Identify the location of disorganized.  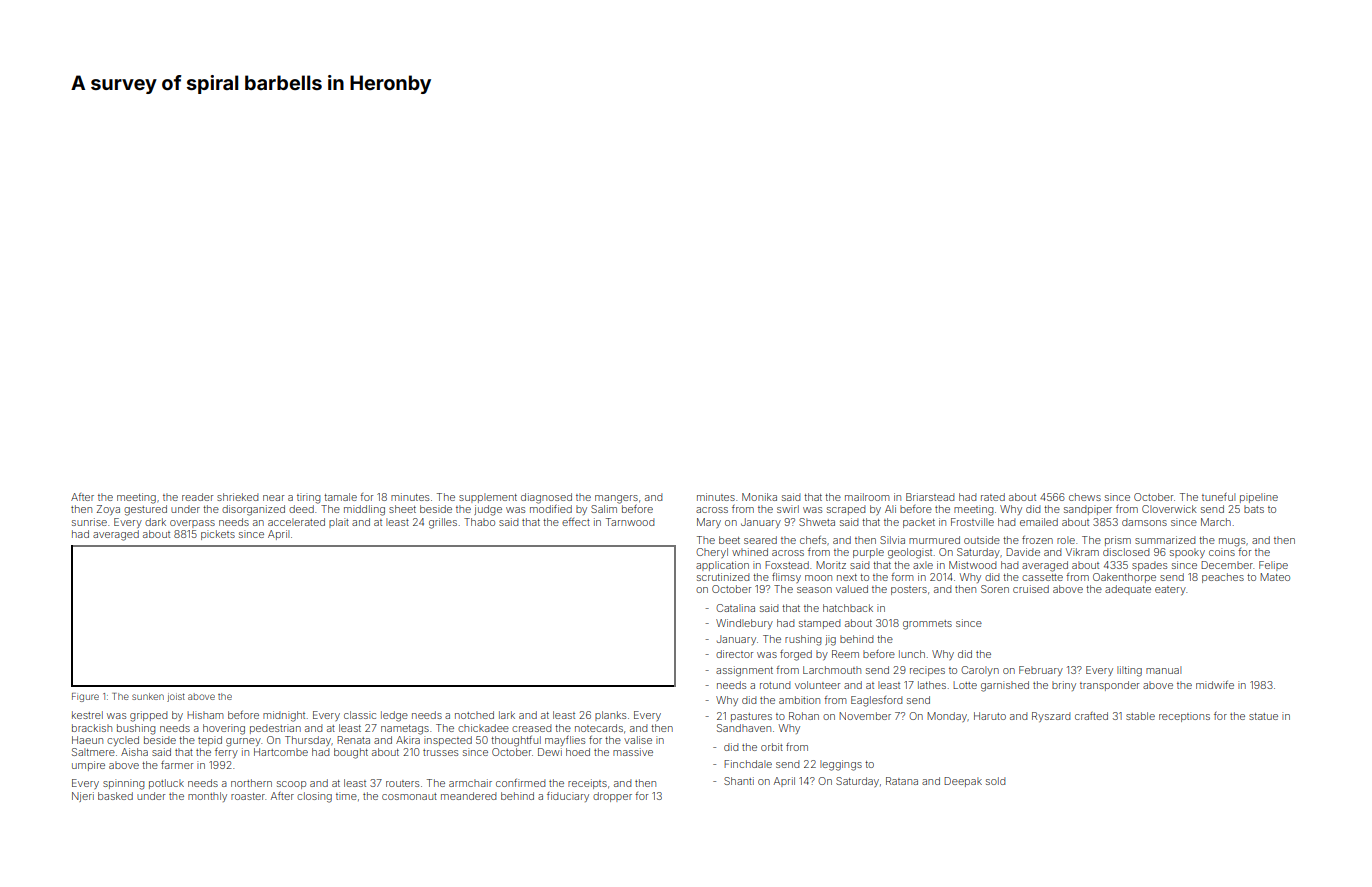
(253, 510).
